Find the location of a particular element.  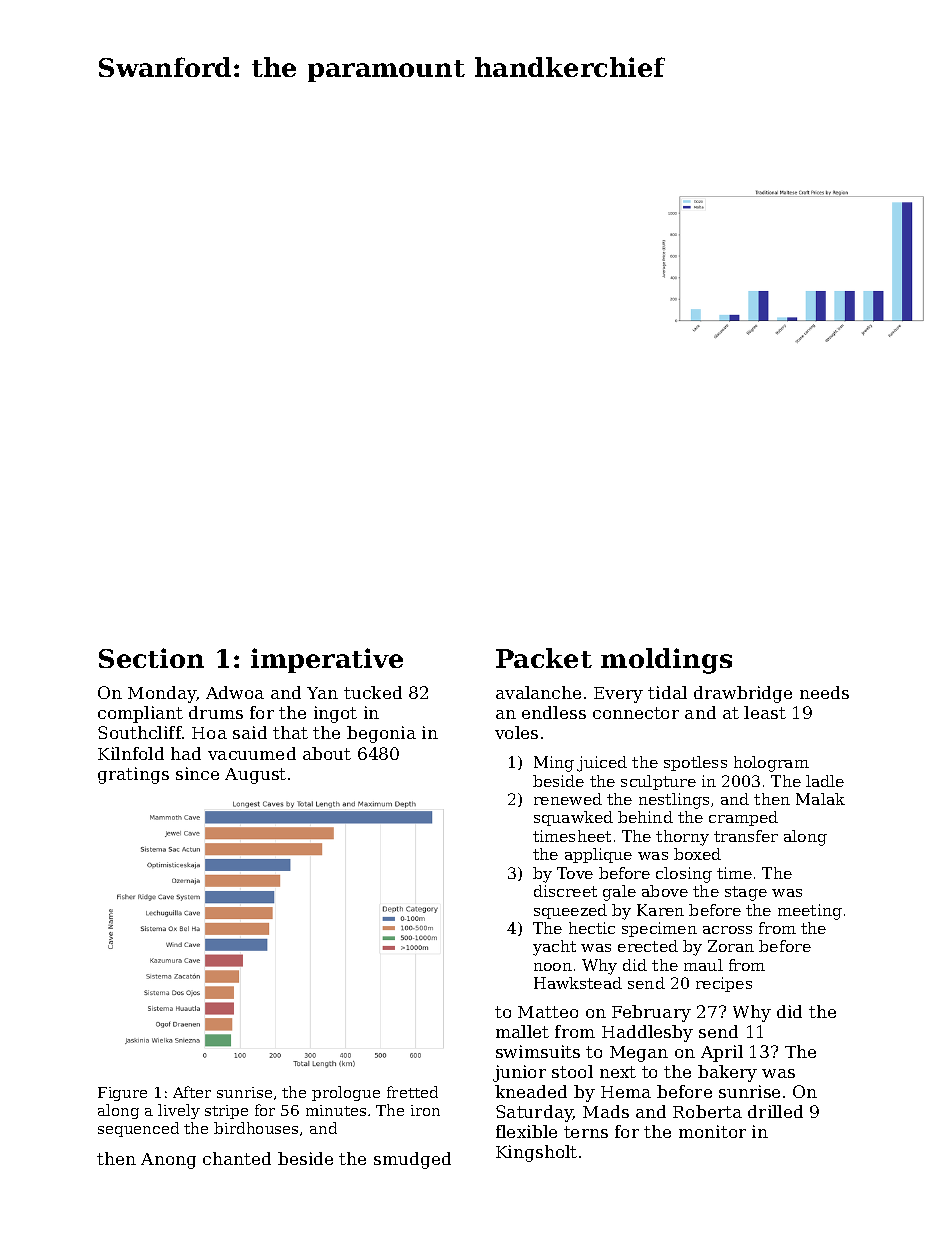

minutes is located at coordinates (336, 1110).
